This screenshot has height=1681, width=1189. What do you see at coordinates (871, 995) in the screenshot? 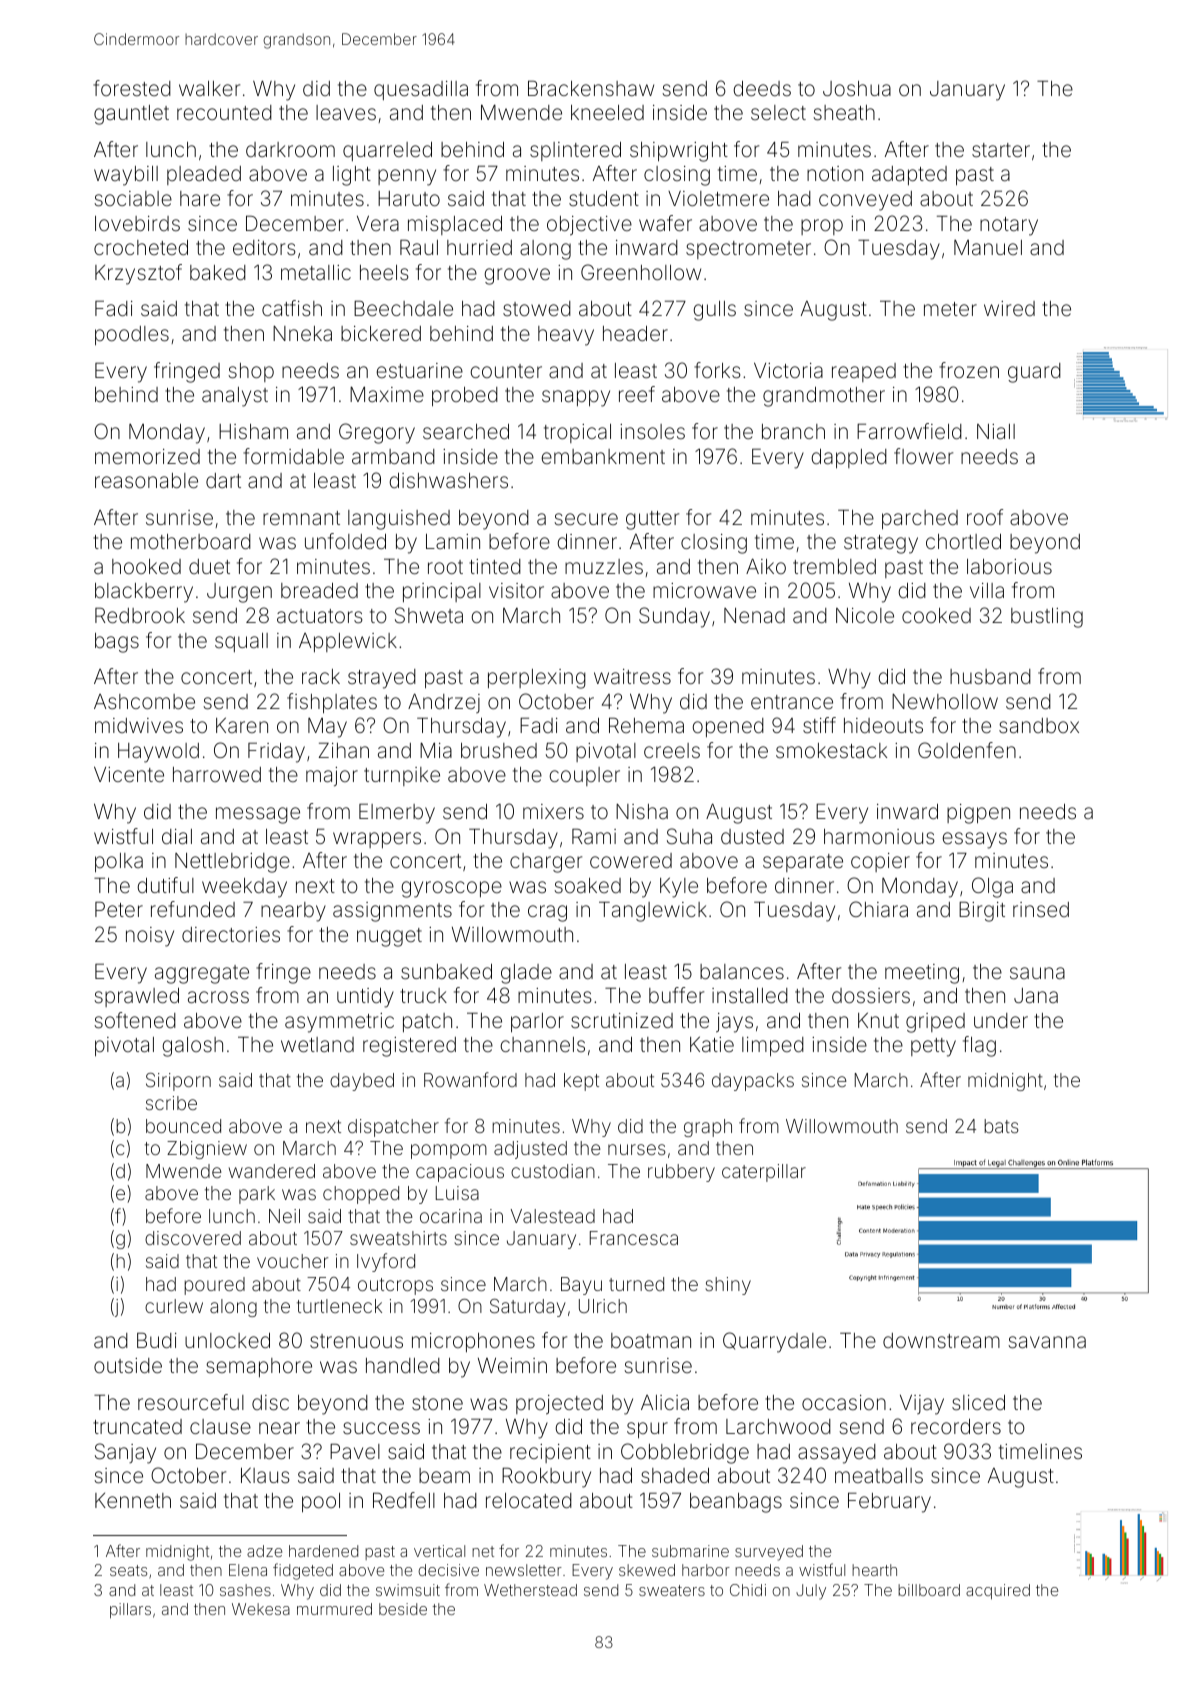
I see `dossiers` at bounding box center [871, 995].
